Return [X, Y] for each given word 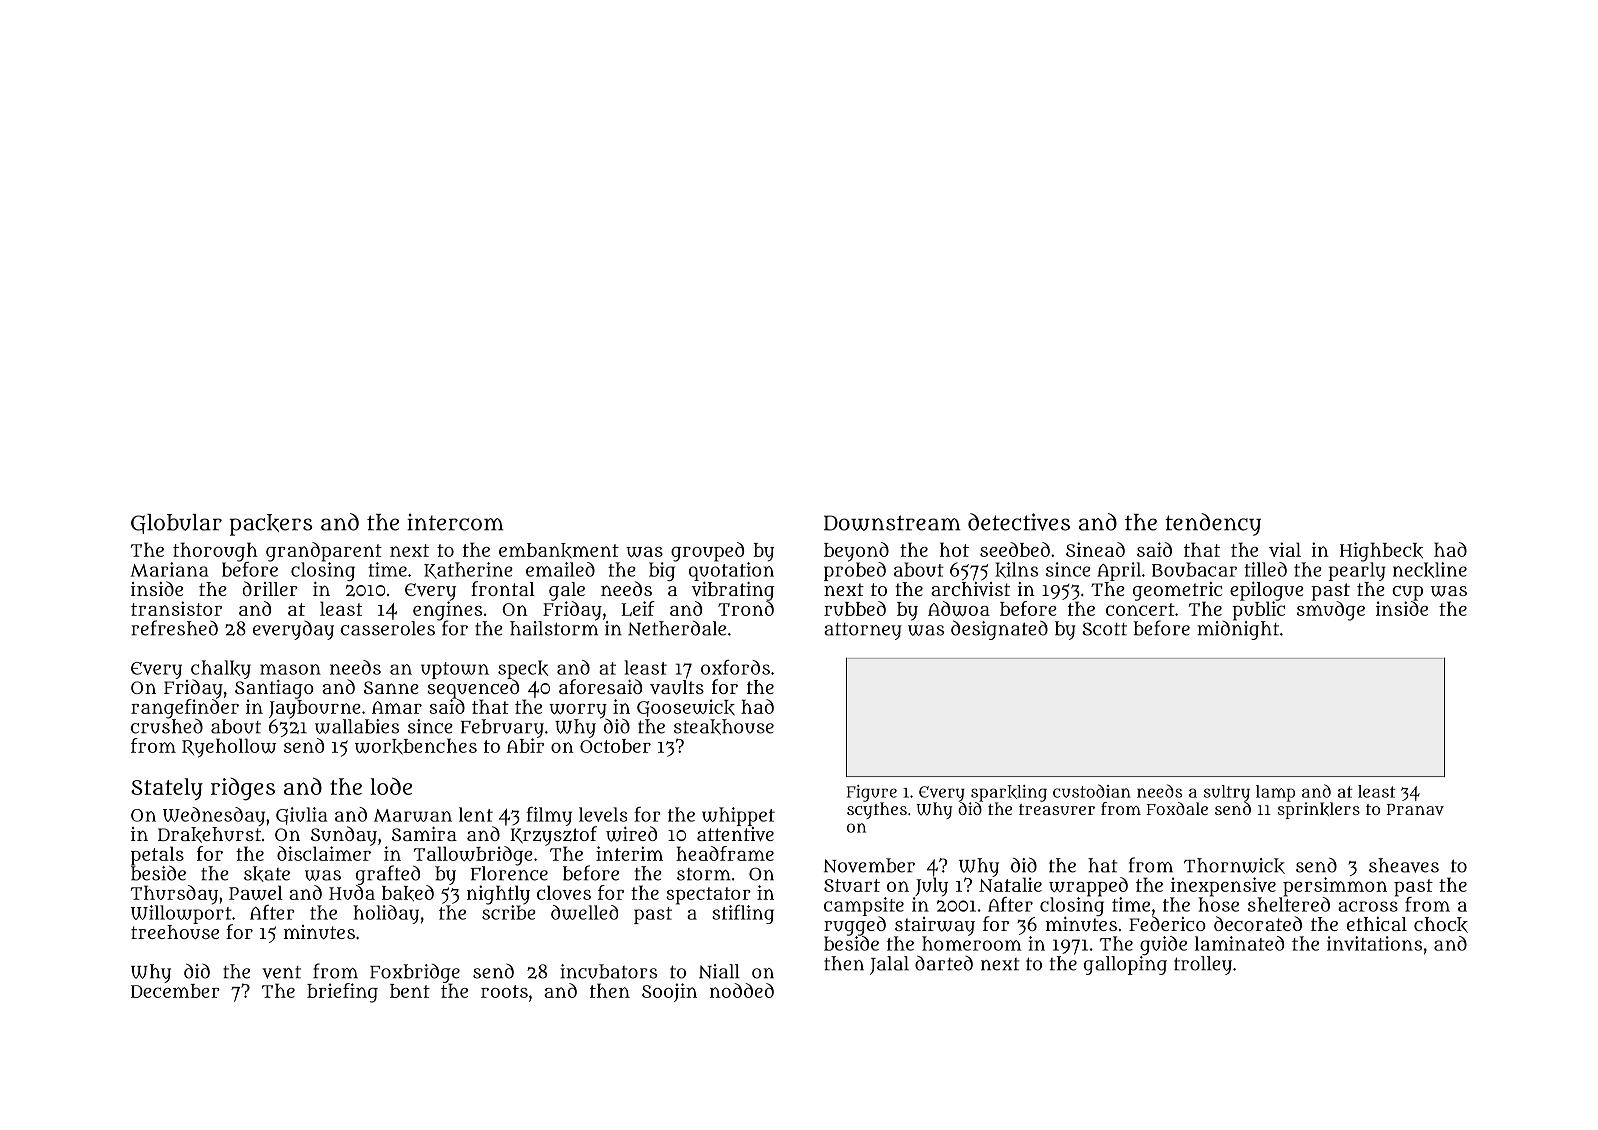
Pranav [1415, 809]
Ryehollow [229, 748]
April [1119, 571]
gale [567, 591]
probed [855, 571]
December [175, 991]
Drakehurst [209, 835]
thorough [215, 552]
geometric [1177, 591]
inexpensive [1223, 887]
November [869, 865]
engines [447, 610]
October [615, 746]
